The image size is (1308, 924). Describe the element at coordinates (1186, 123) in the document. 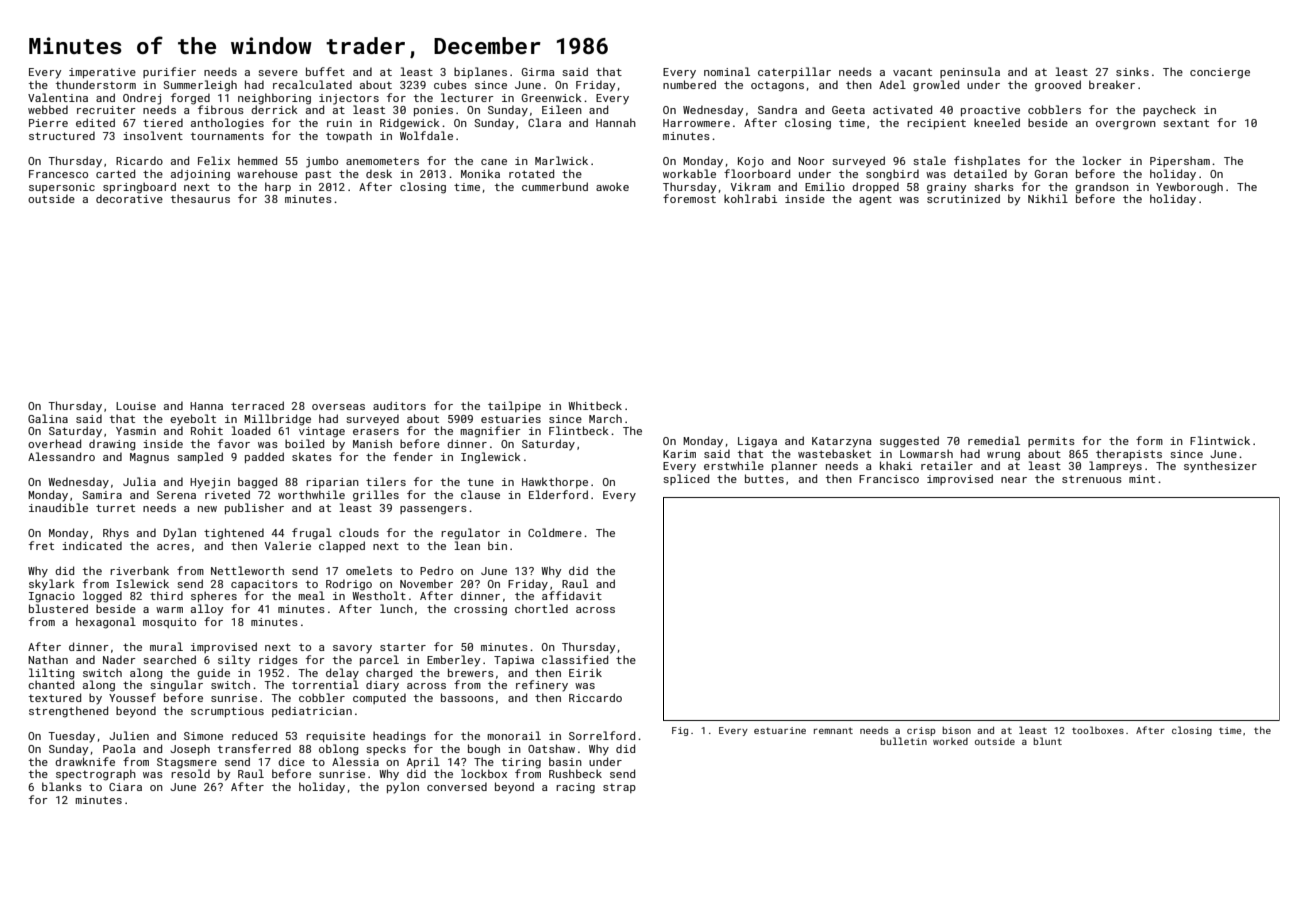

I see `sextant` at that location.
